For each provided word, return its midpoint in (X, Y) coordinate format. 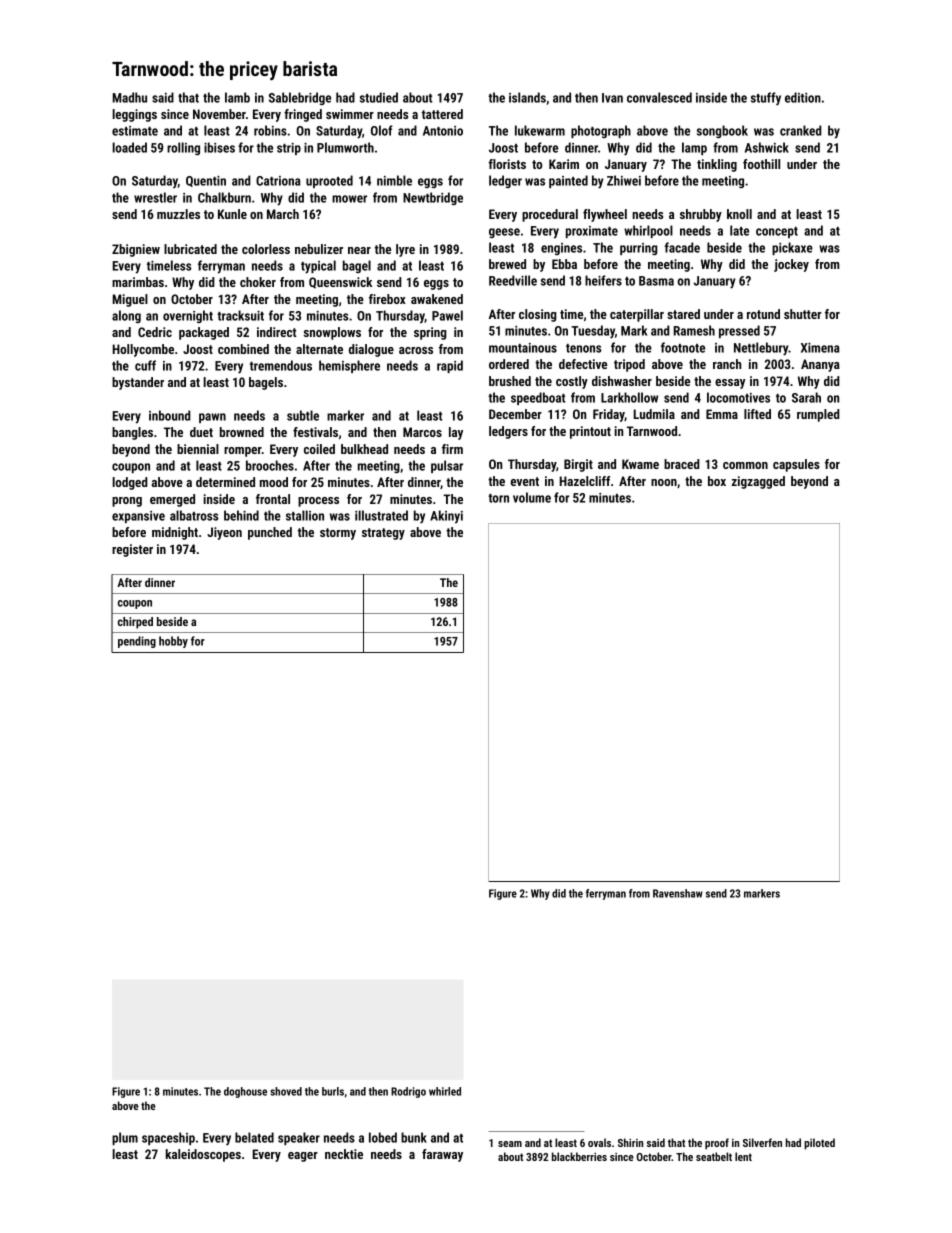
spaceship (168, 1138)
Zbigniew (136, 250)
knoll (739, 214)
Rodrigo (408, 1092)
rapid (450, 366)
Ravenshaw (678, 893)
